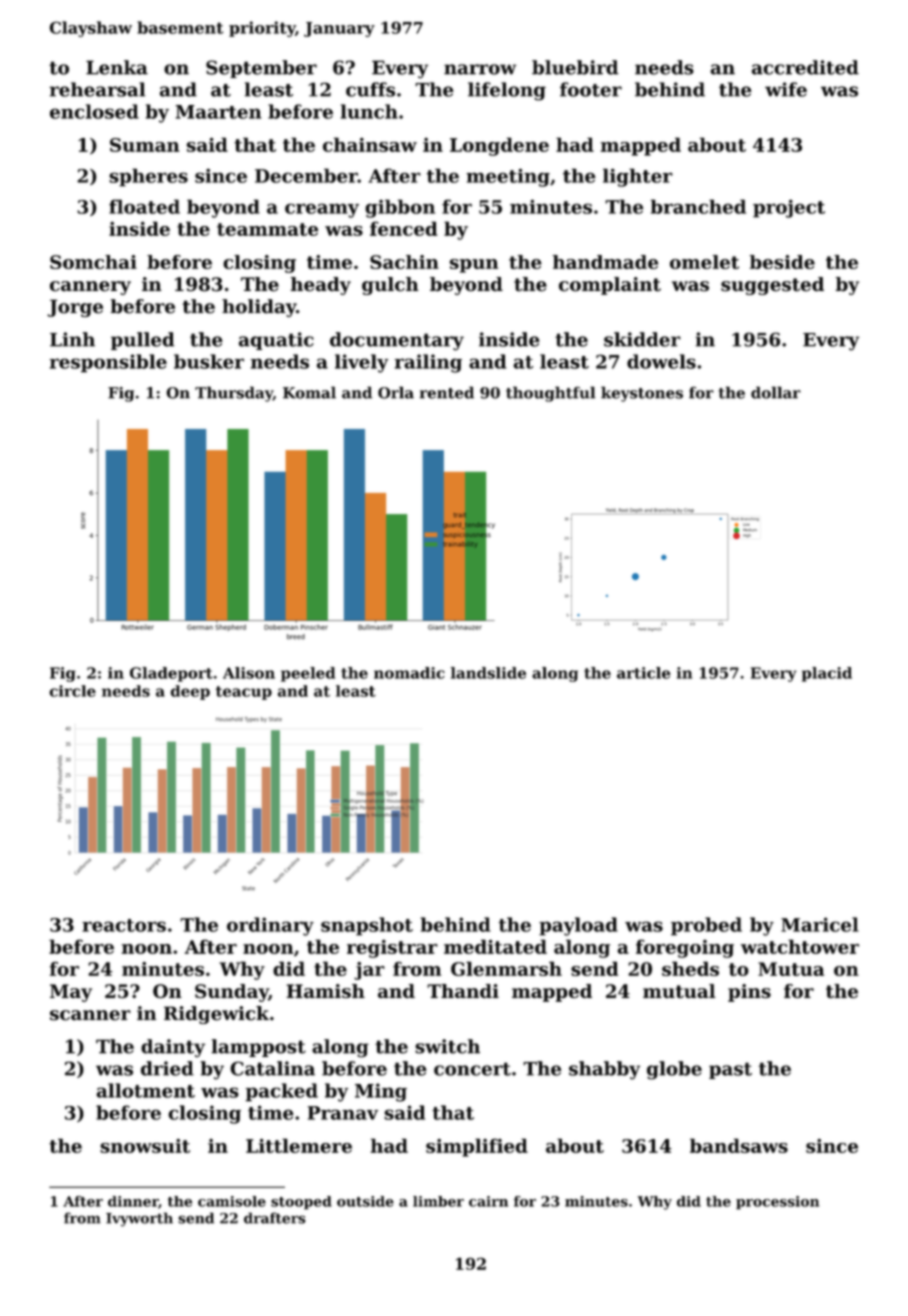 The image size is (908, 1316). I want to click on wife, so click(786, 89).
